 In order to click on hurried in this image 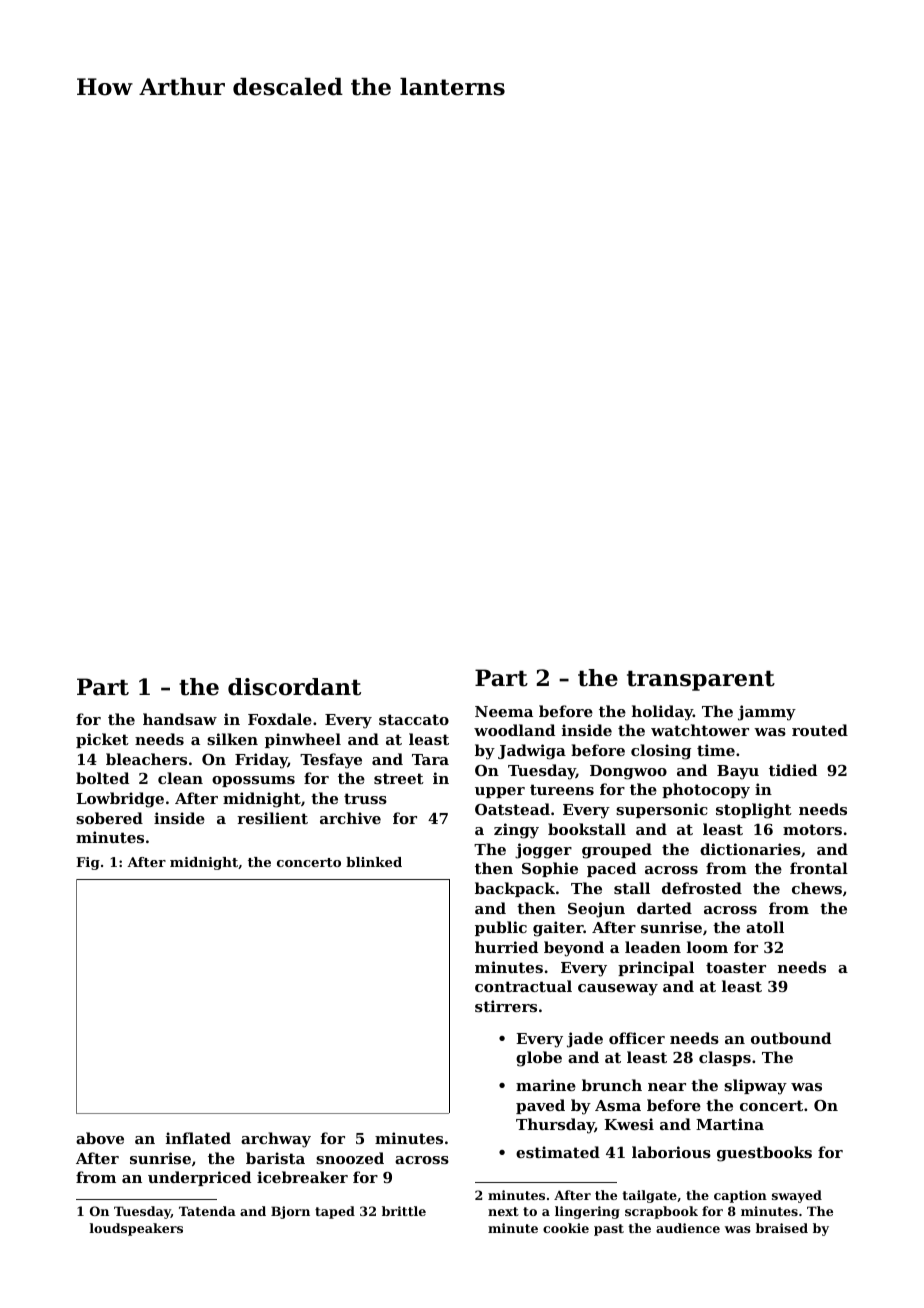, I will do `click(506, 947)`.
